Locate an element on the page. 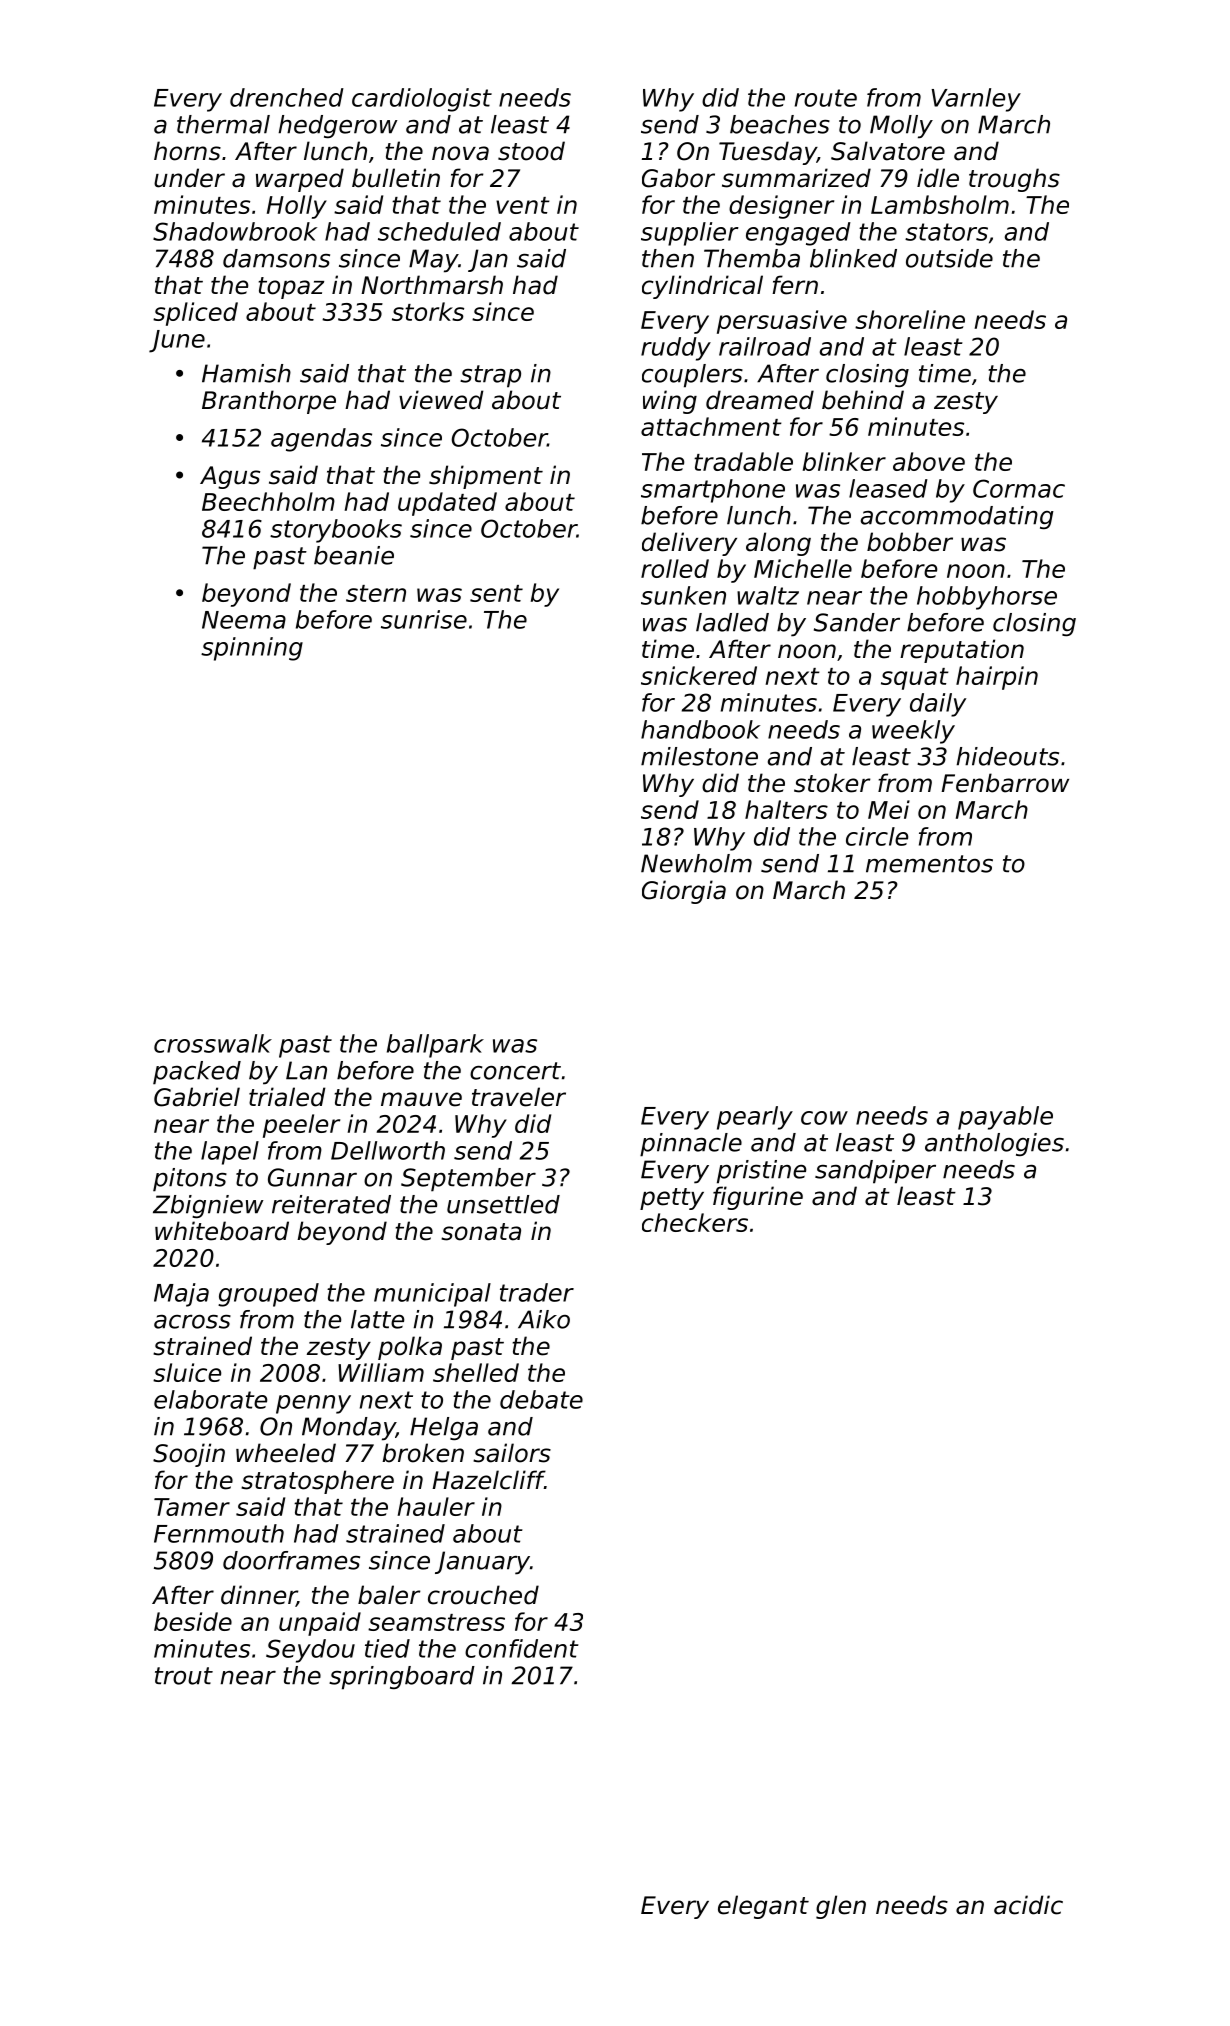 The image size is (1230, 2026). stators is located at coordinates (946, 232).
